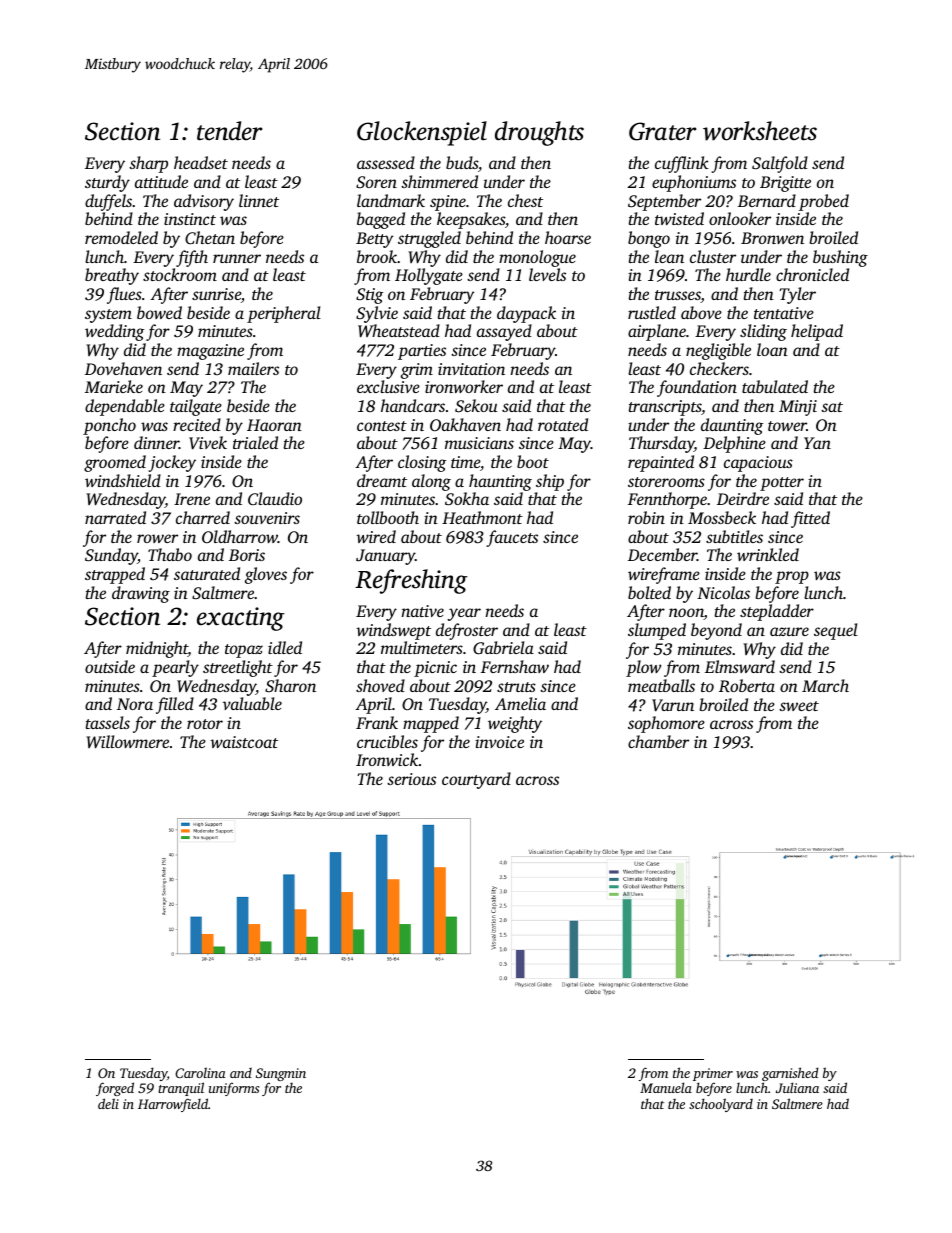 The height and width of the screenshot is (1233, 952). I want to click on Manuela, so click(666, 1088).
